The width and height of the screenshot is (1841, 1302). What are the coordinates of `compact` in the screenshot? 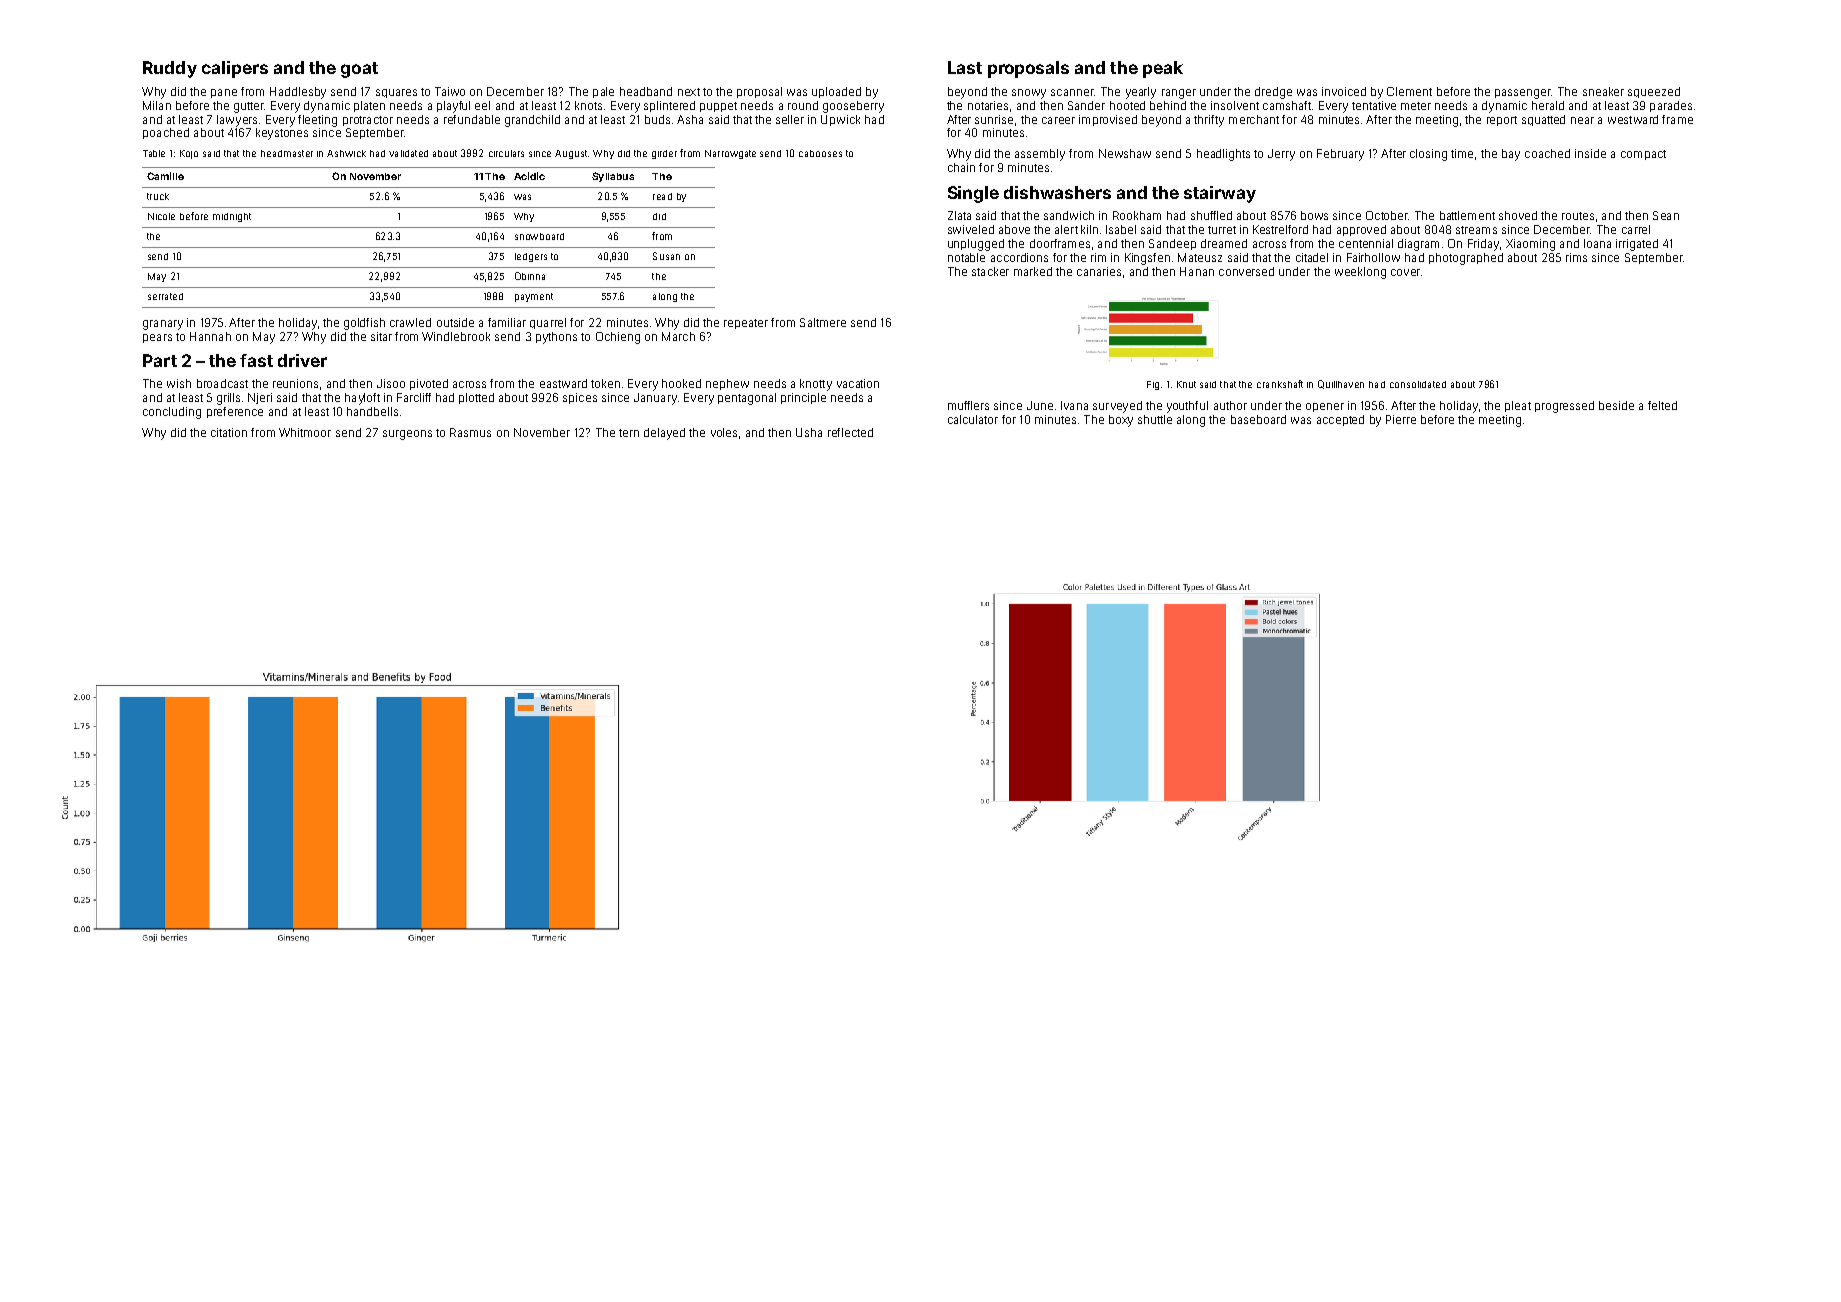 It's located at (1643, 155).
